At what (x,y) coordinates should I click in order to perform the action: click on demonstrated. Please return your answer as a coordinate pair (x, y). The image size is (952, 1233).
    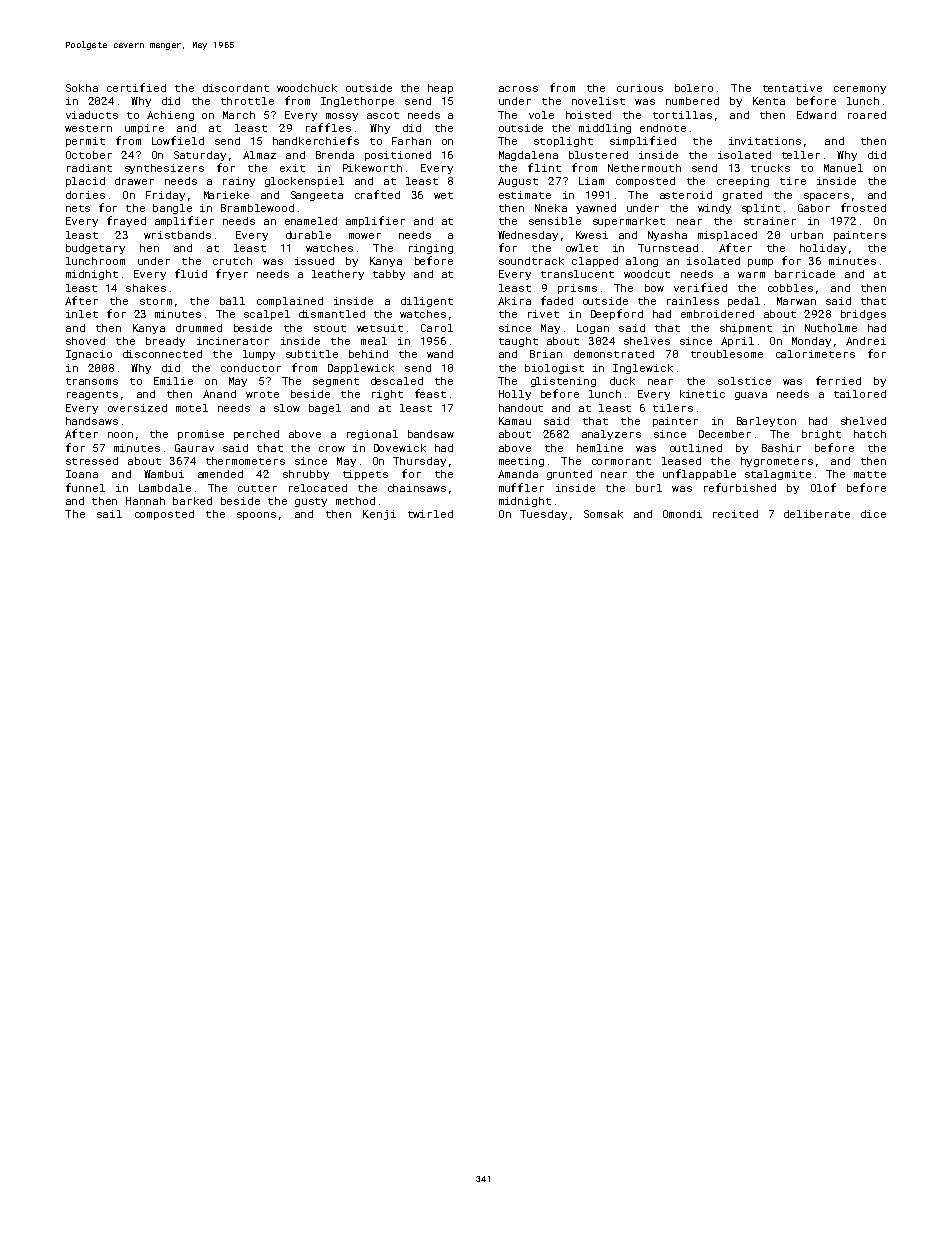
    Looking at the image, I should click on (614, 354).
